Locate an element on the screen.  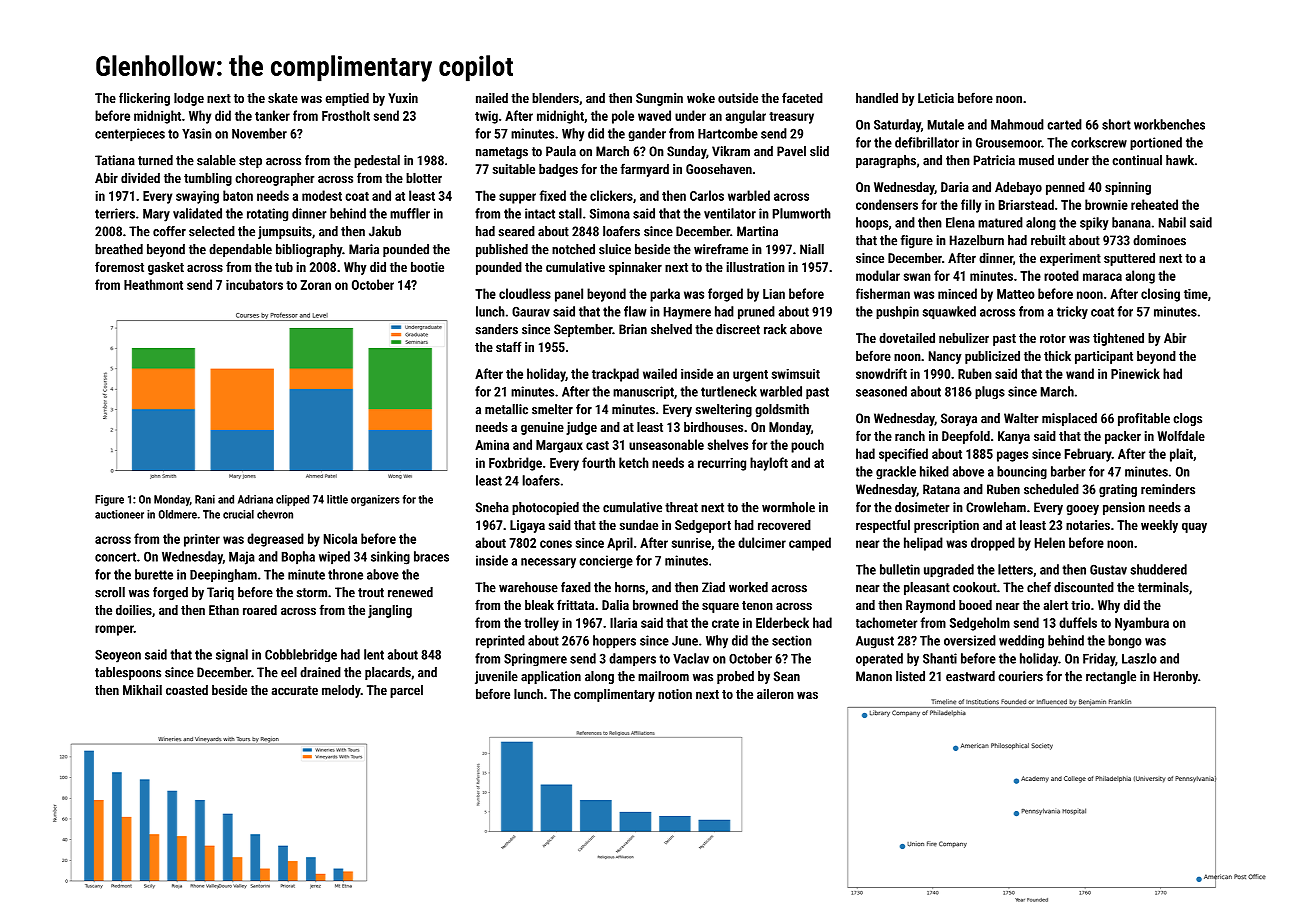
brownie is located at coordinates (1106, 204).
